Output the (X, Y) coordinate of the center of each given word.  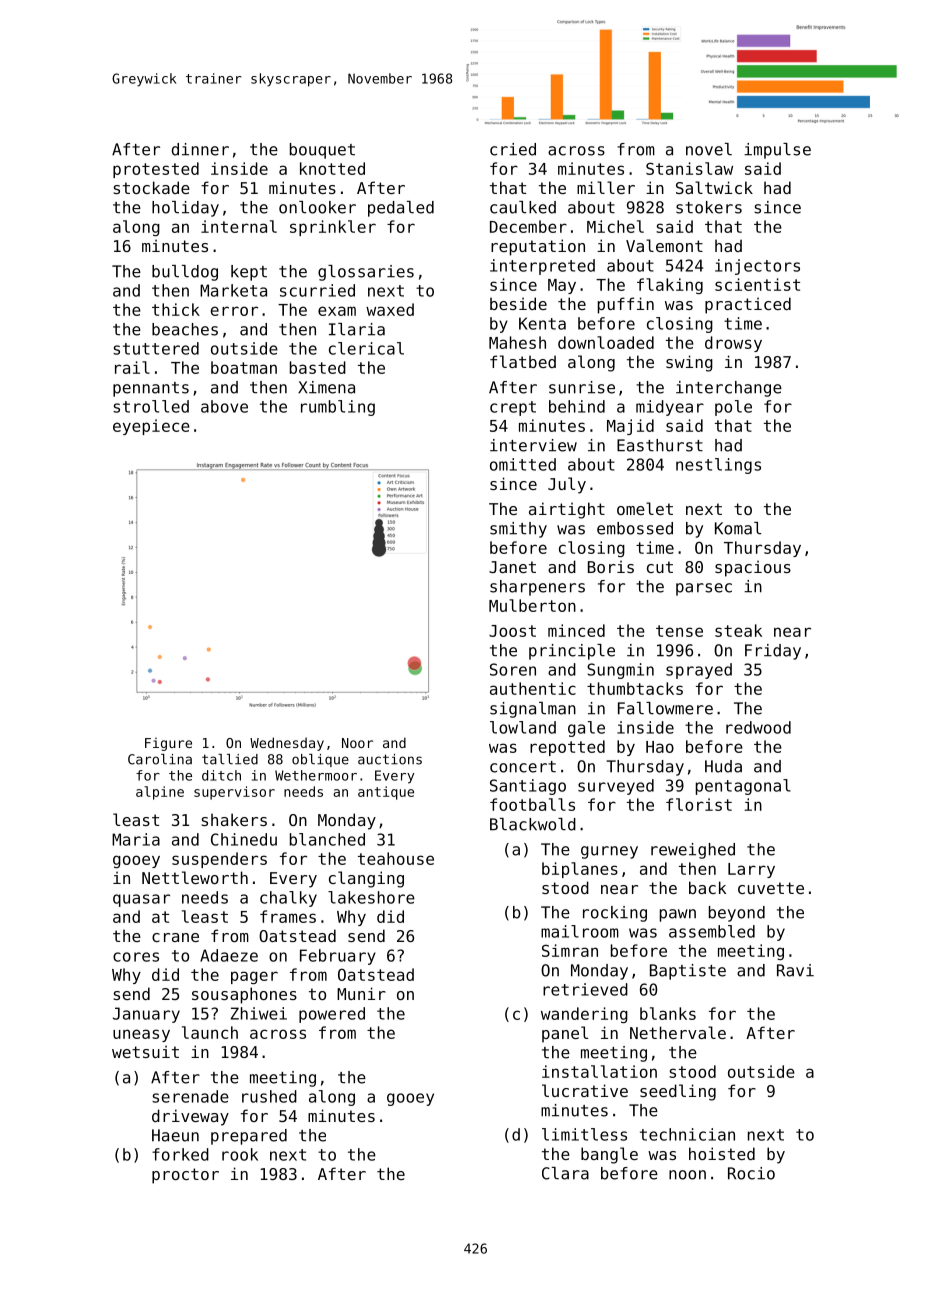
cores (136, 957)
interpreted (542, 267)
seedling (678, 1092)
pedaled (401, 209)
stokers (709, 207)
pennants (151, 389)
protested (156, 170)
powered (332, 1015)
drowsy (733, 344)
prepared (249, 1137)
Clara (565, 1173)
